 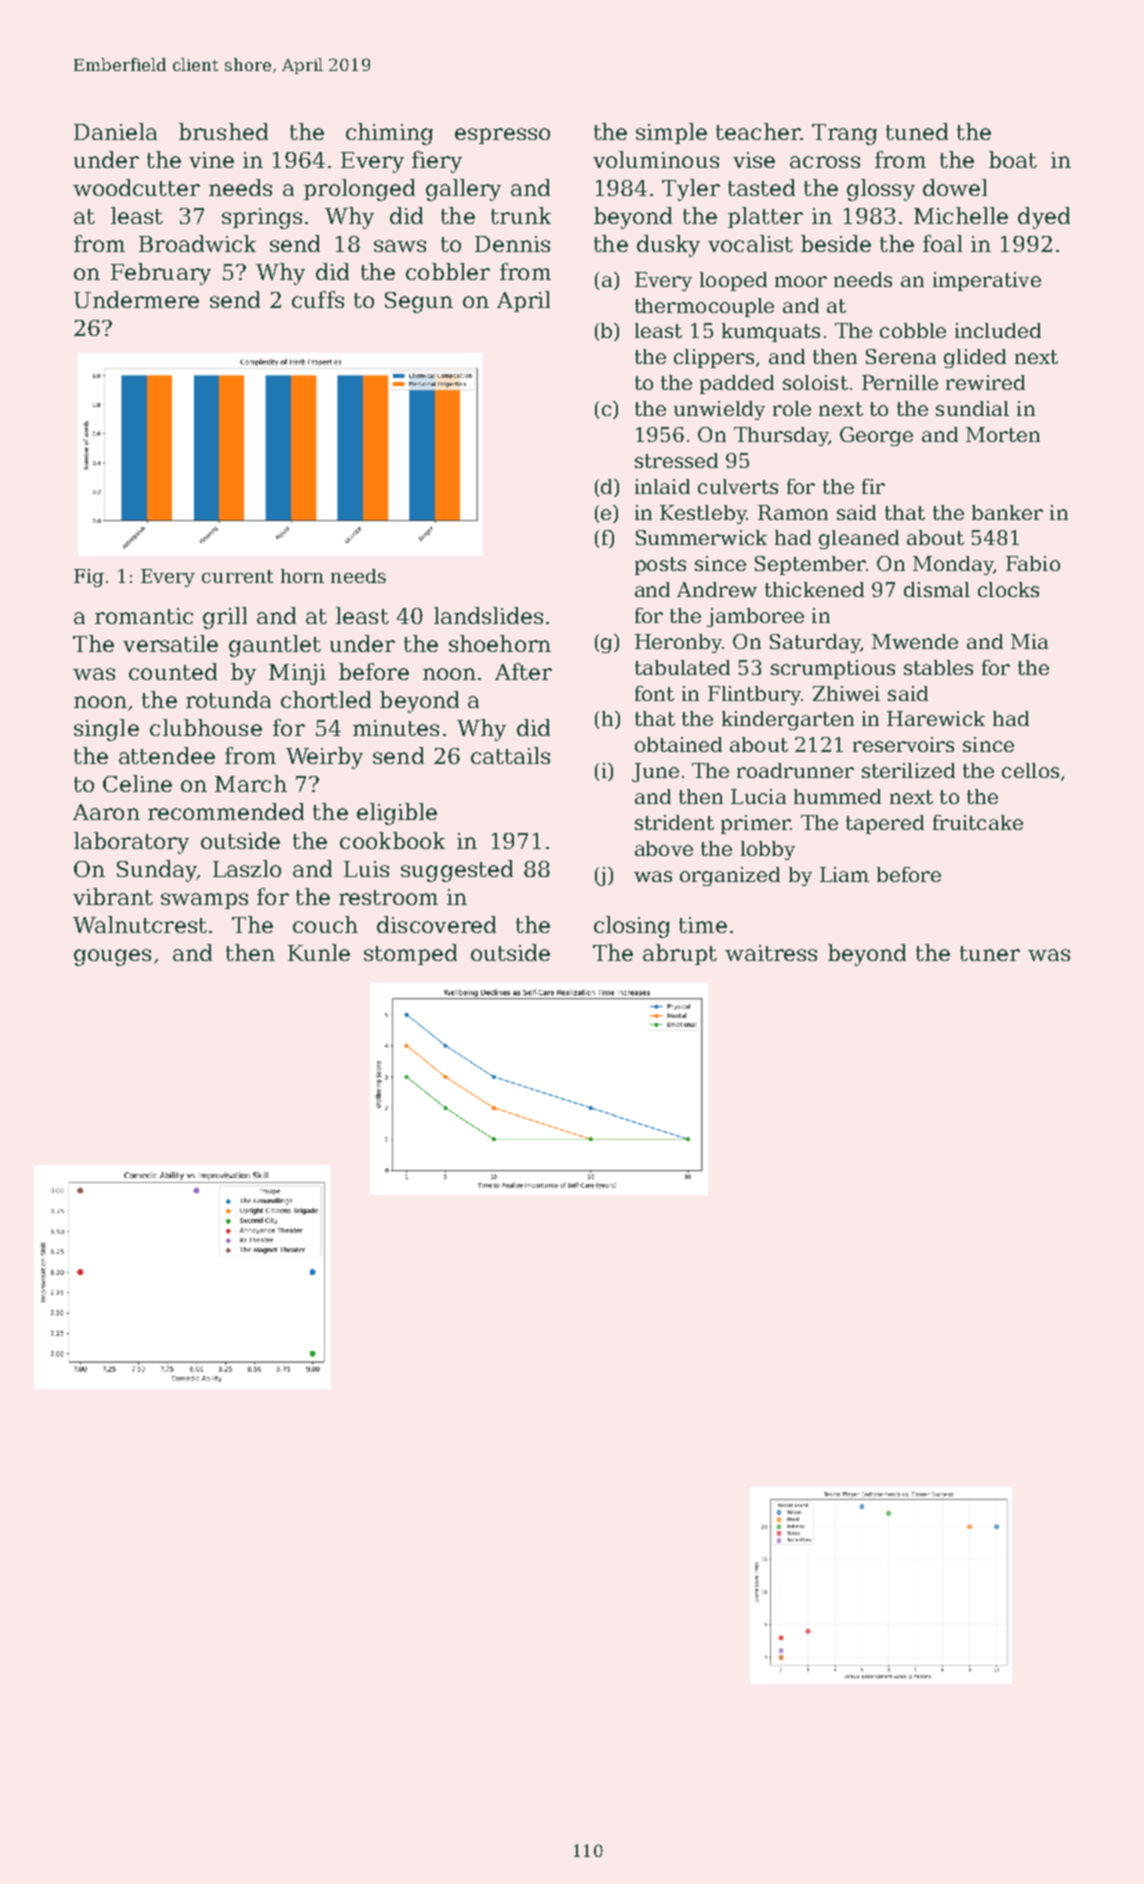 What do you see at coordinates (671, 133) in the screenshot?
I see `simple` at bounding box center [671, 133].
